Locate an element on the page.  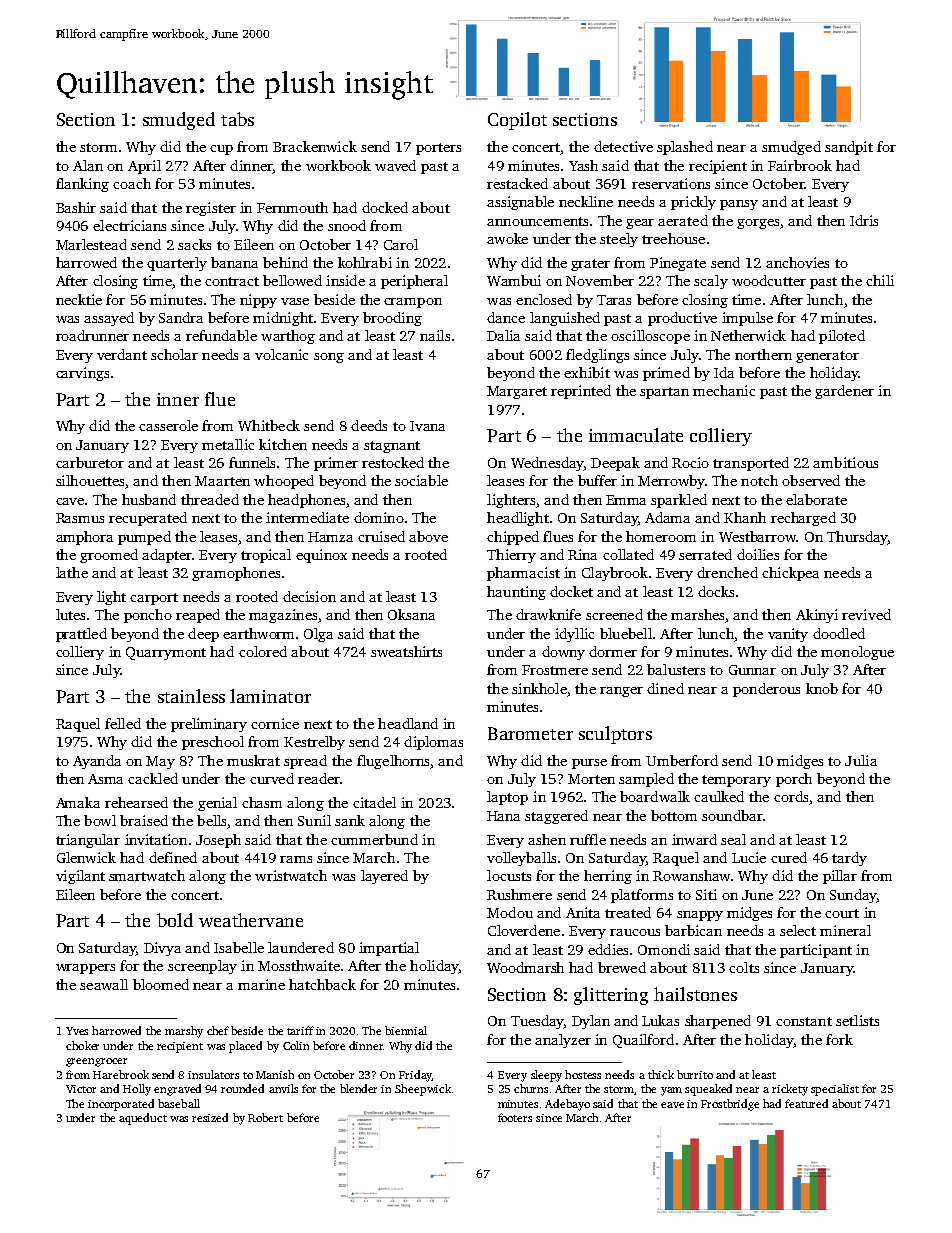
Glenwick is located at coordinates (86, 857).
